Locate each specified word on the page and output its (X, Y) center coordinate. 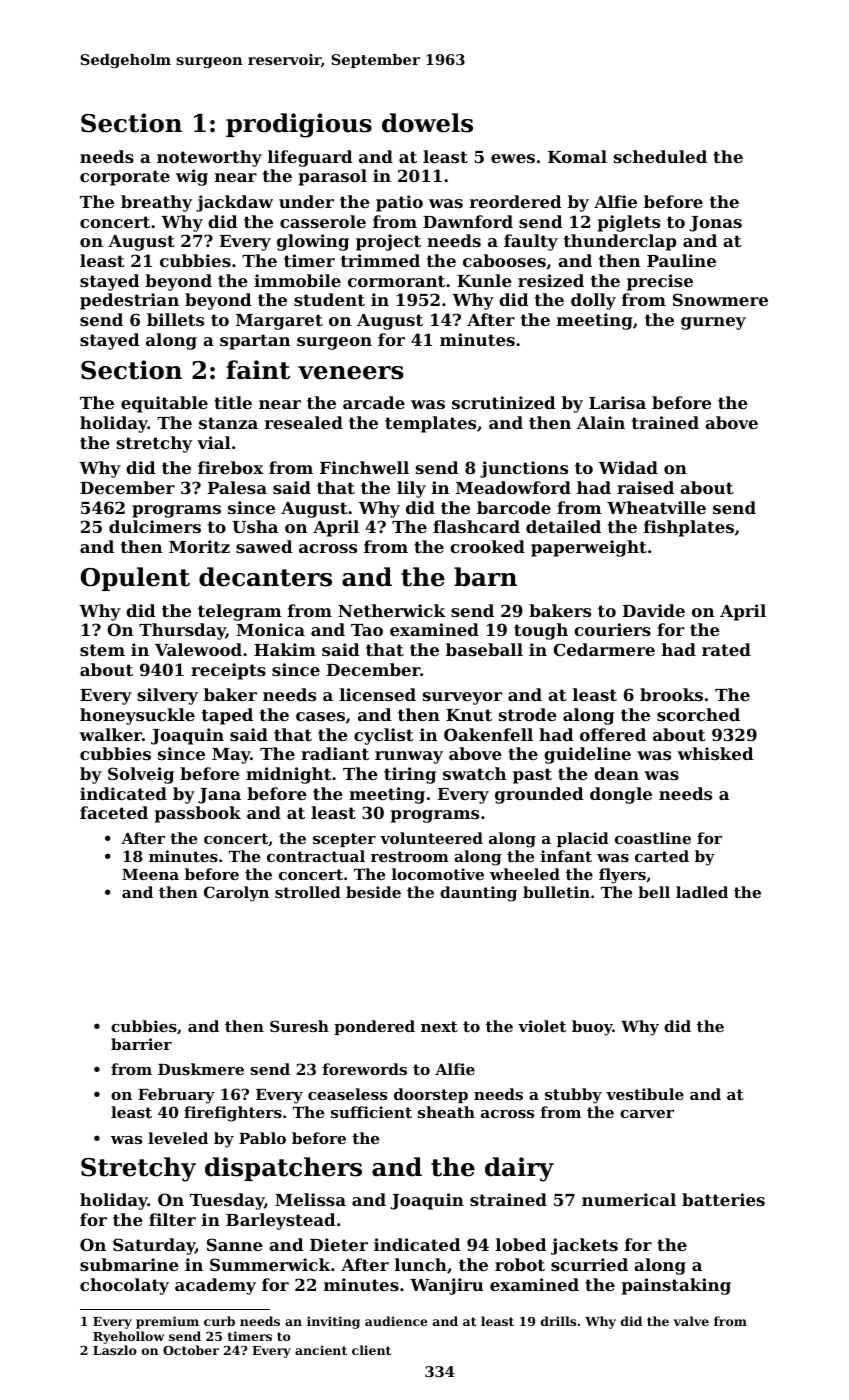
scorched (698, 714)
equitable (164, 404)
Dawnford (468, 221)
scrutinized (503, 402)
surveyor (462, 698)
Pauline (681, 260)
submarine (129, 1264)
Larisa (617, 402)
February (176, 1096)
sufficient (371, 1112)
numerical (629, 1199)
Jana (219, 796)
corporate (125, 178)
